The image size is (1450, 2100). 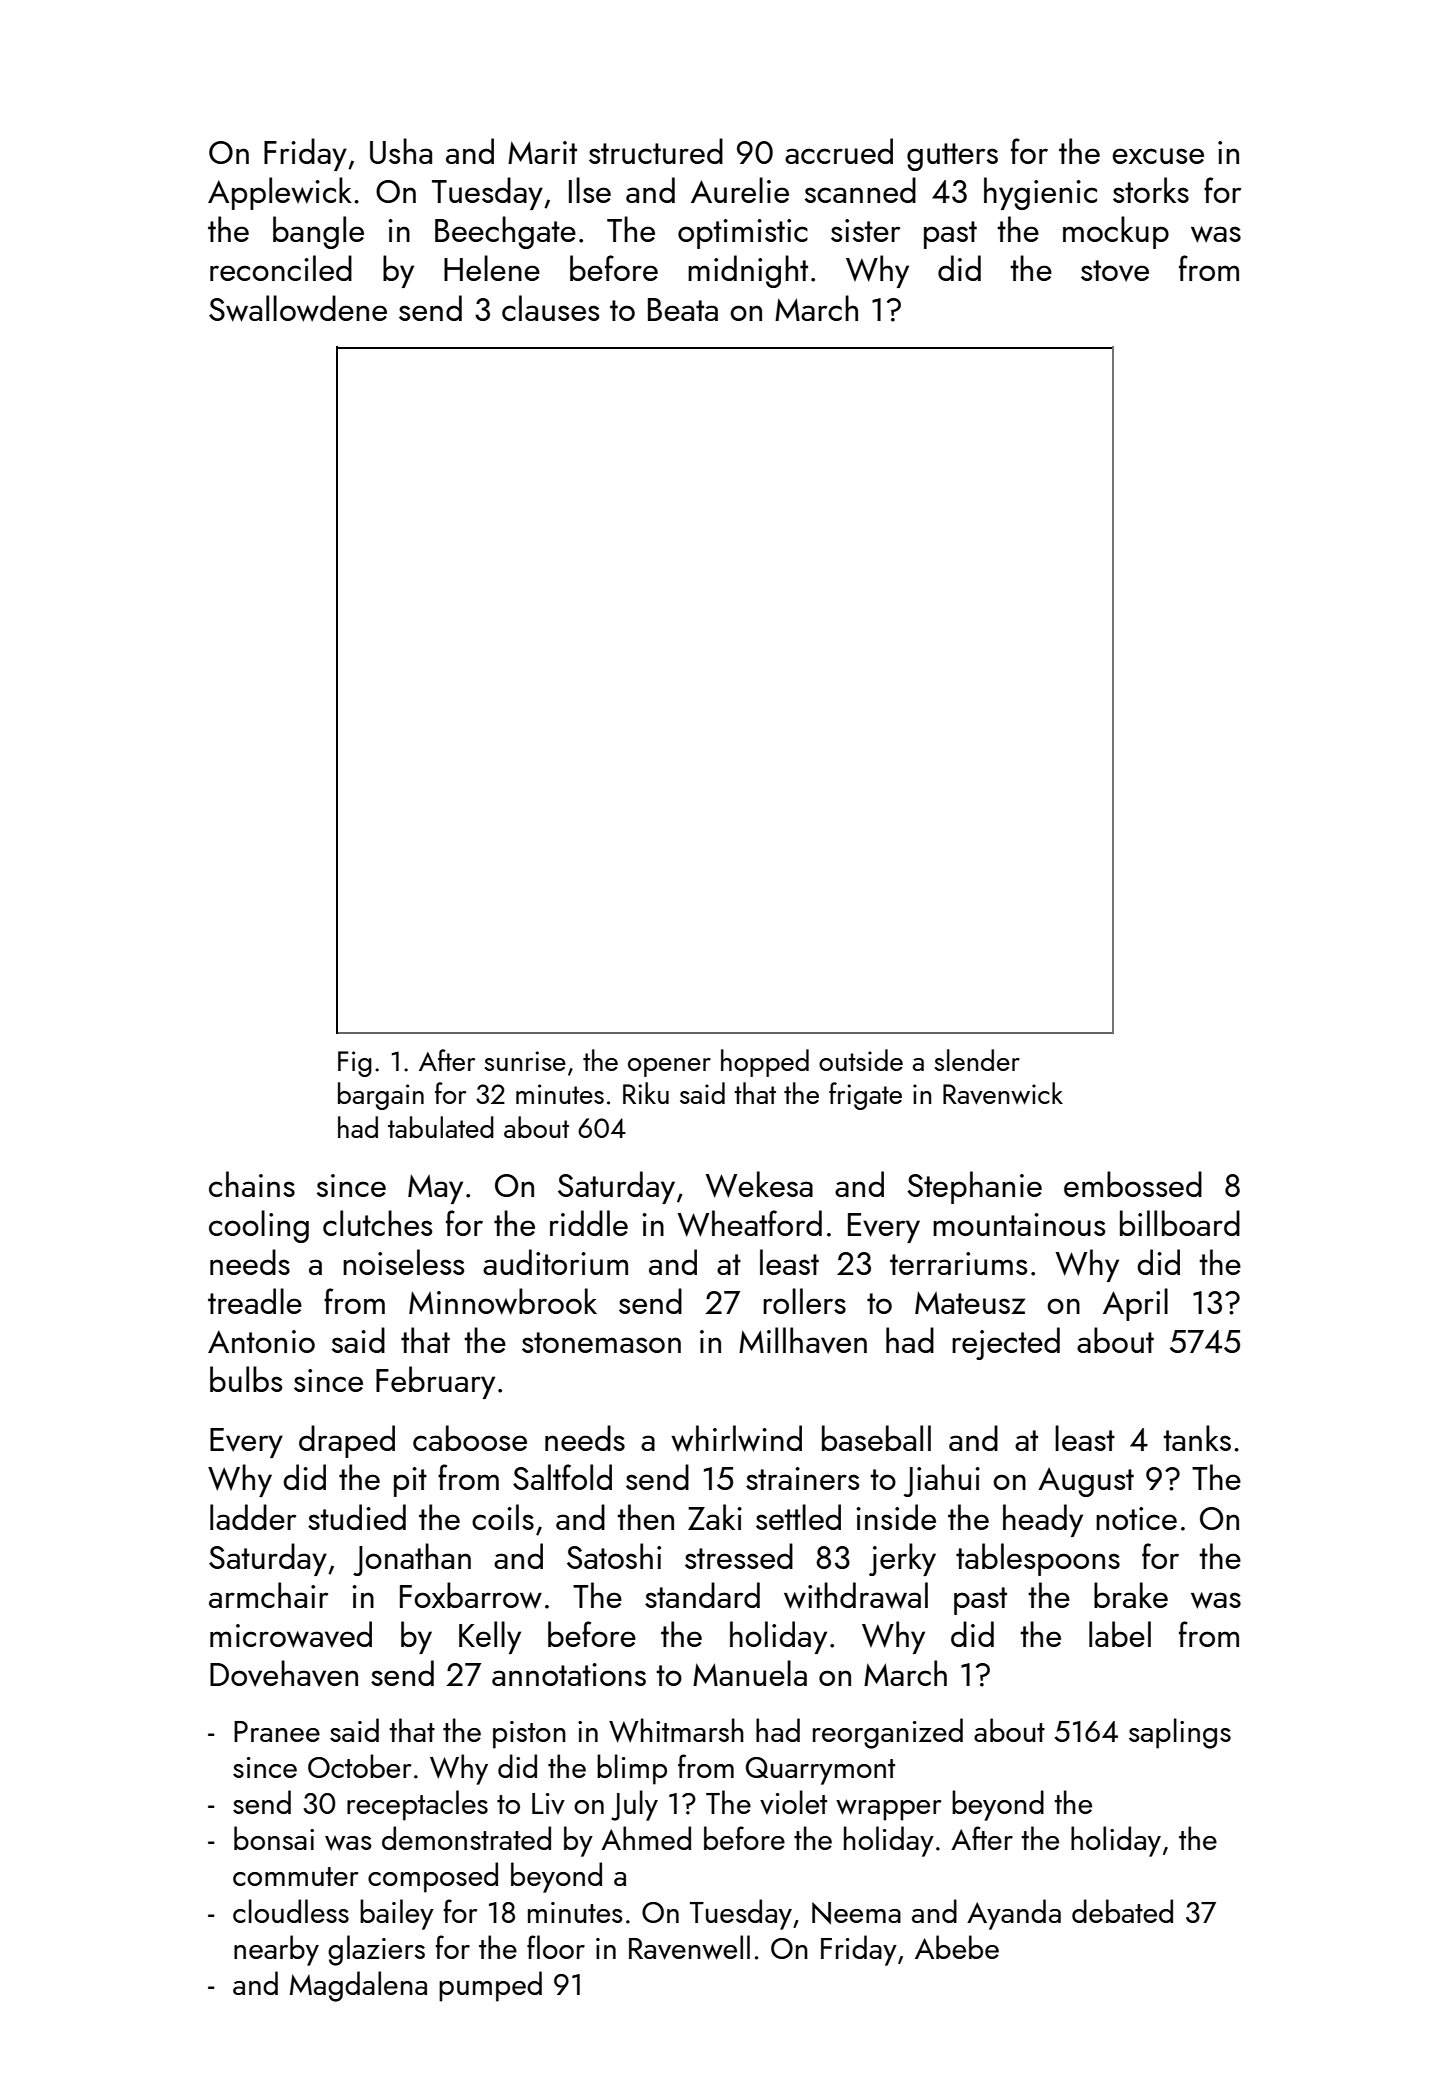 I want to click on Swallowdene, so click(x=298, y=308).
